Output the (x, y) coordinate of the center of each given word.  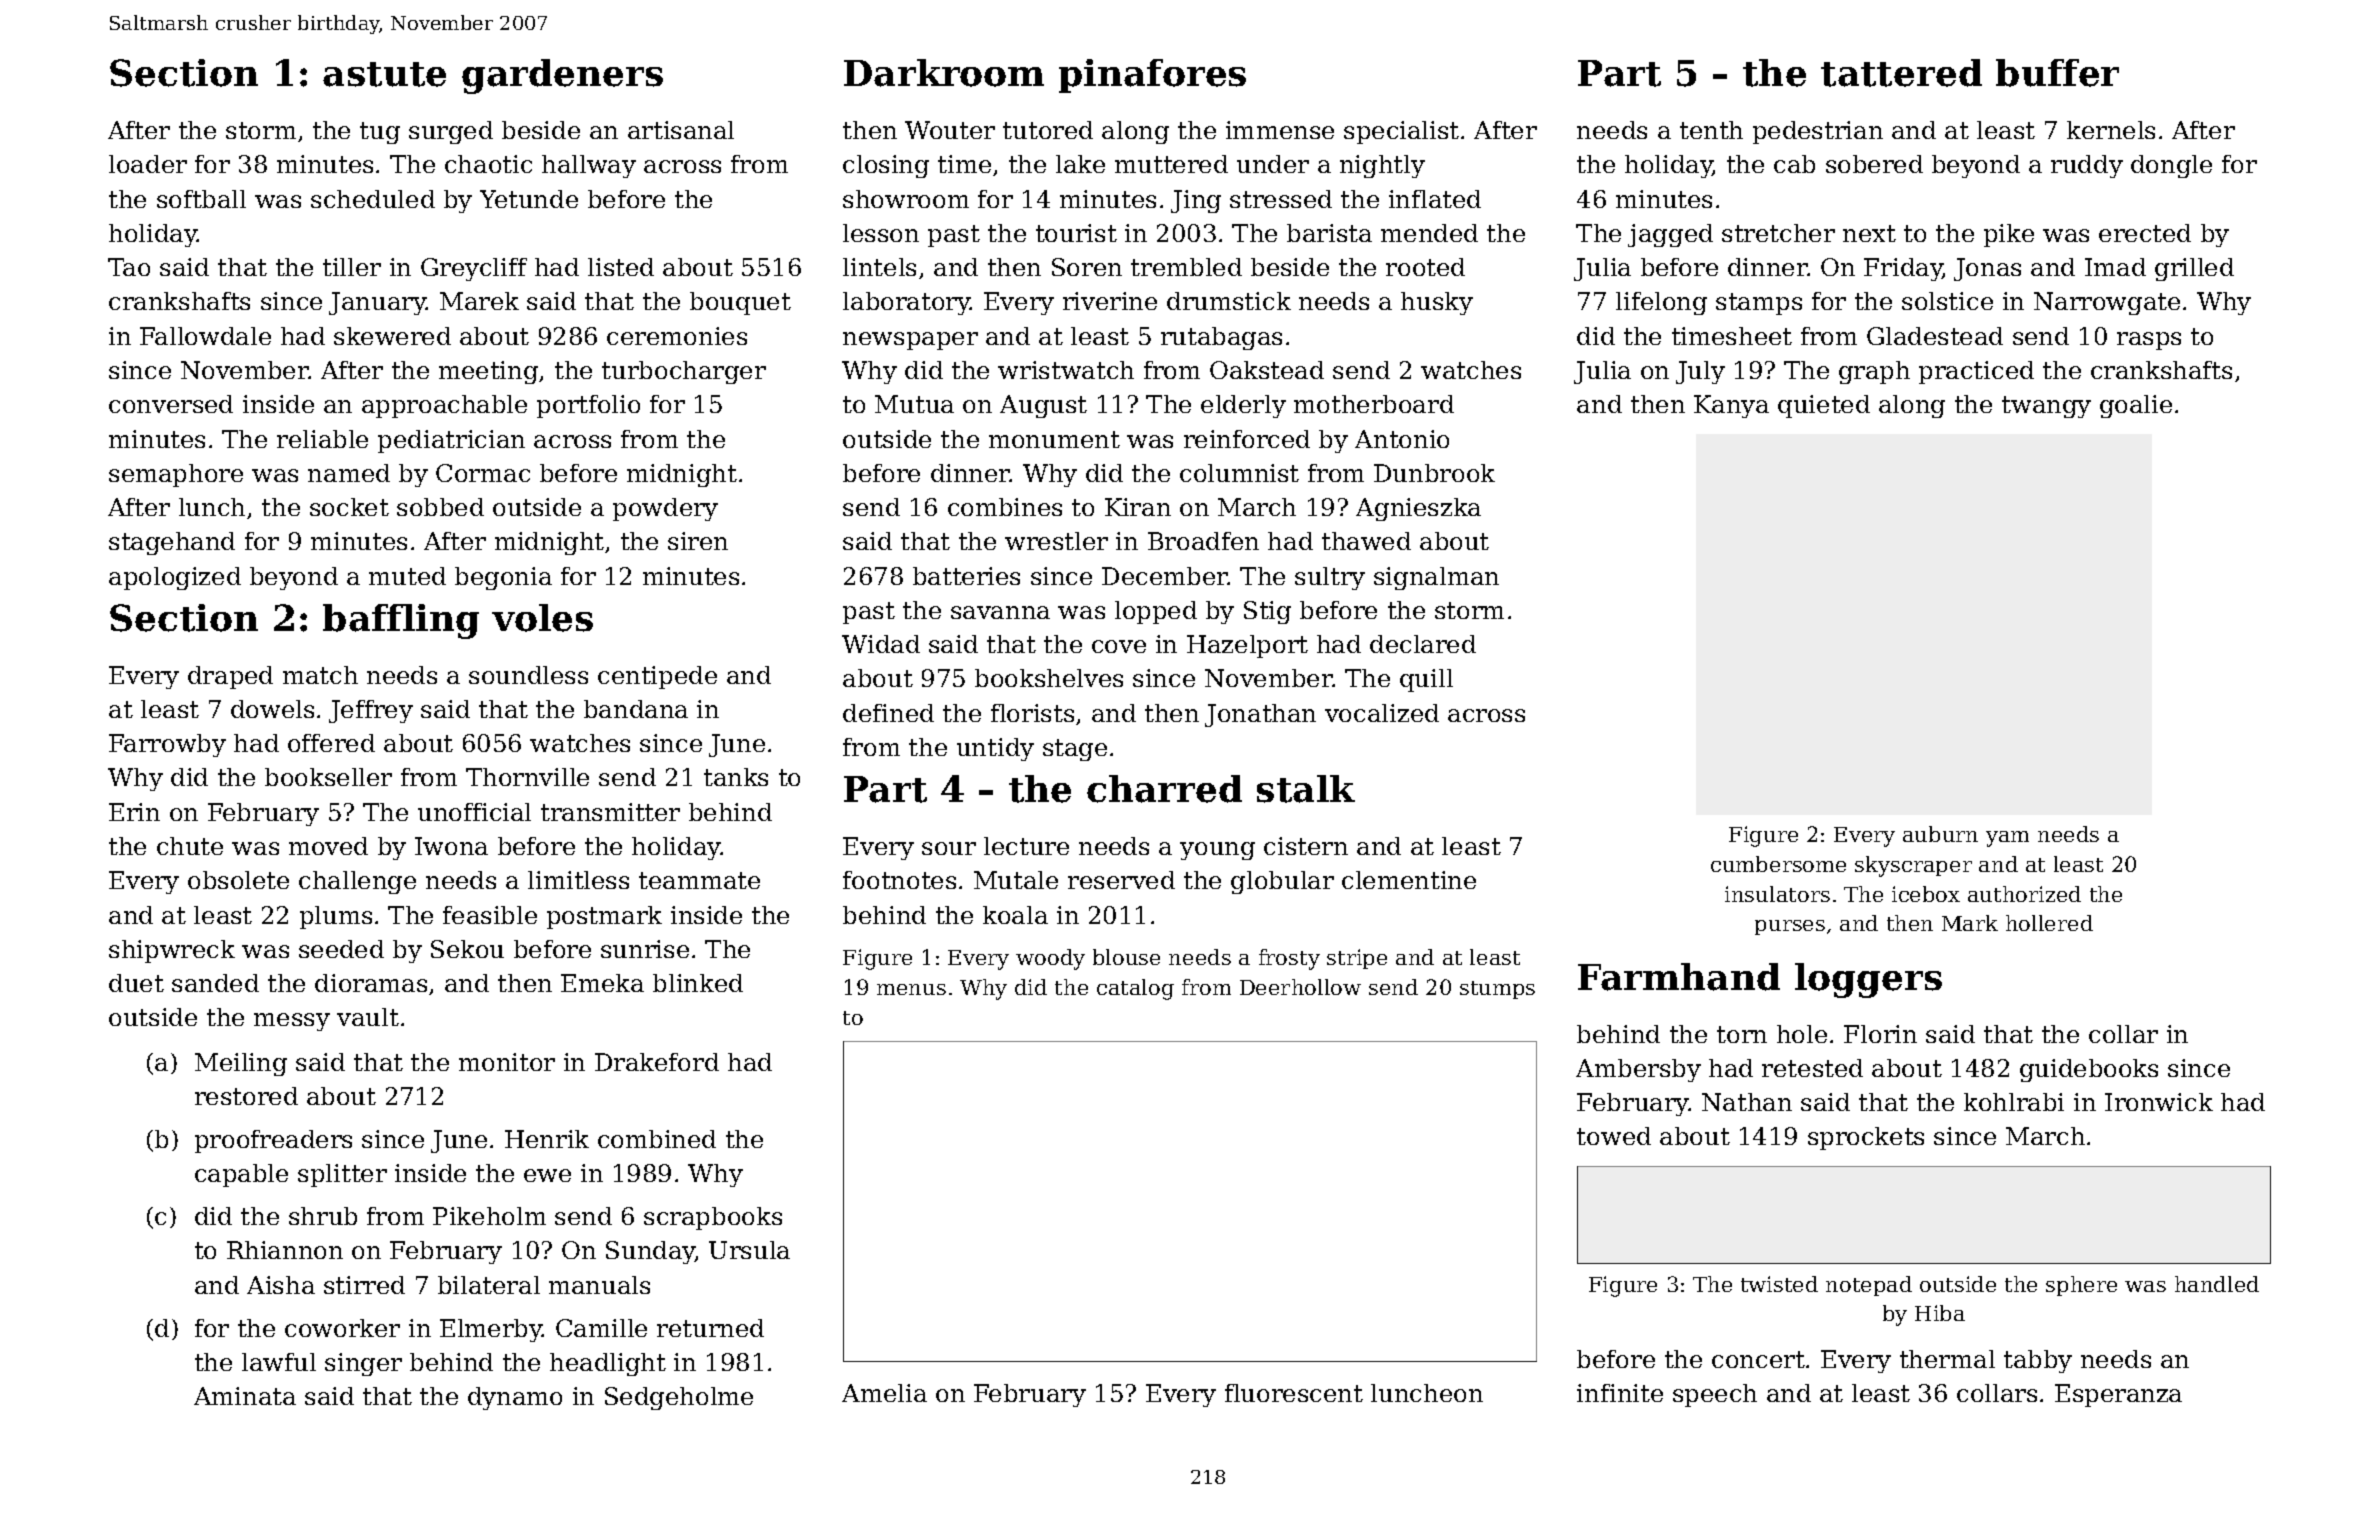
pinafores (1152, 76)
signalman (1436, 578)
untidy (995, 749)
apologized (175, 578)
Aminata (245, 1396)
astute (384, 74)
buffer (2057, 73)
